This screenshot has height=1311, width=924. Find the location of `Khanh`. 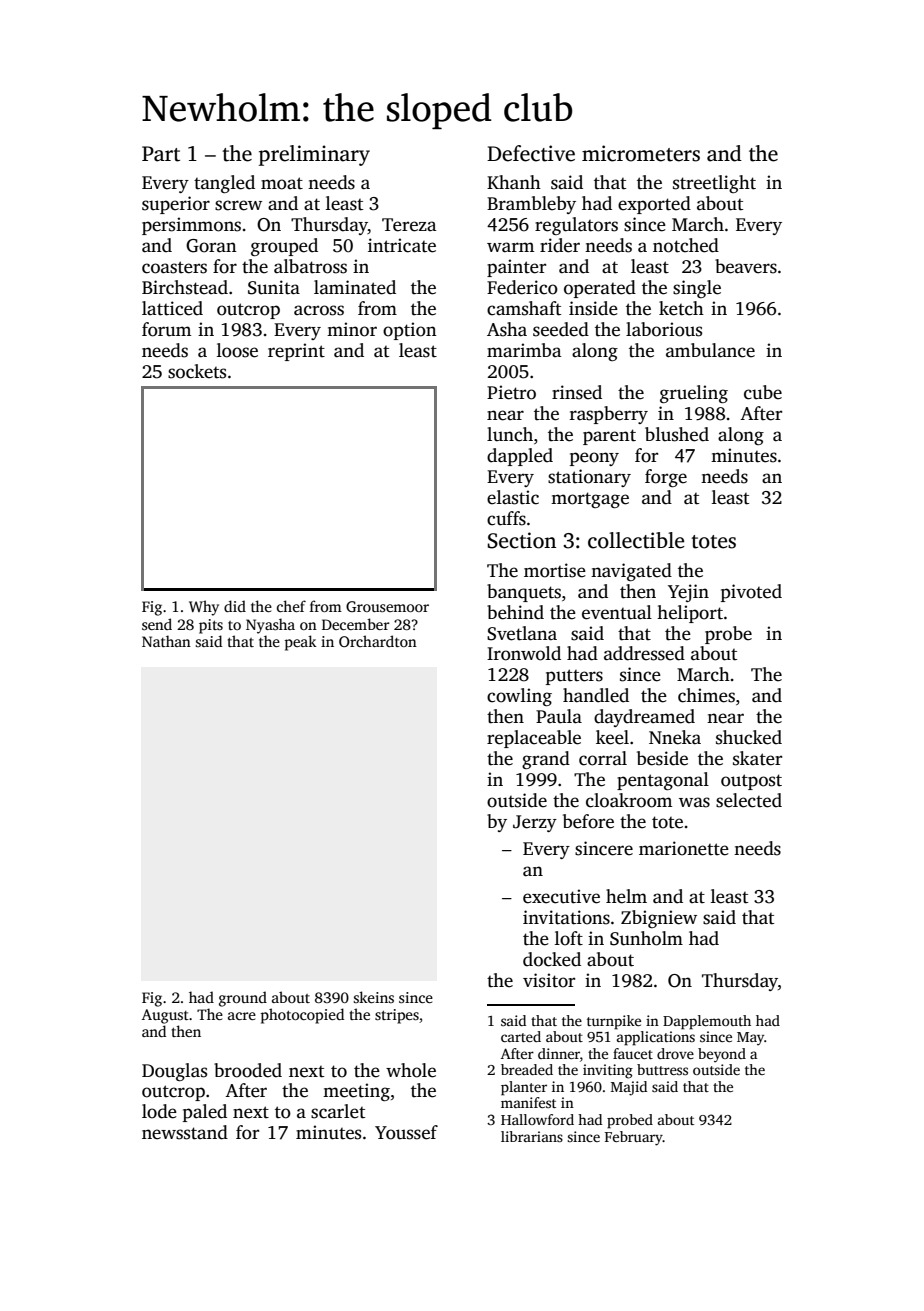

Khanh is located at coordinates (514, 182).
